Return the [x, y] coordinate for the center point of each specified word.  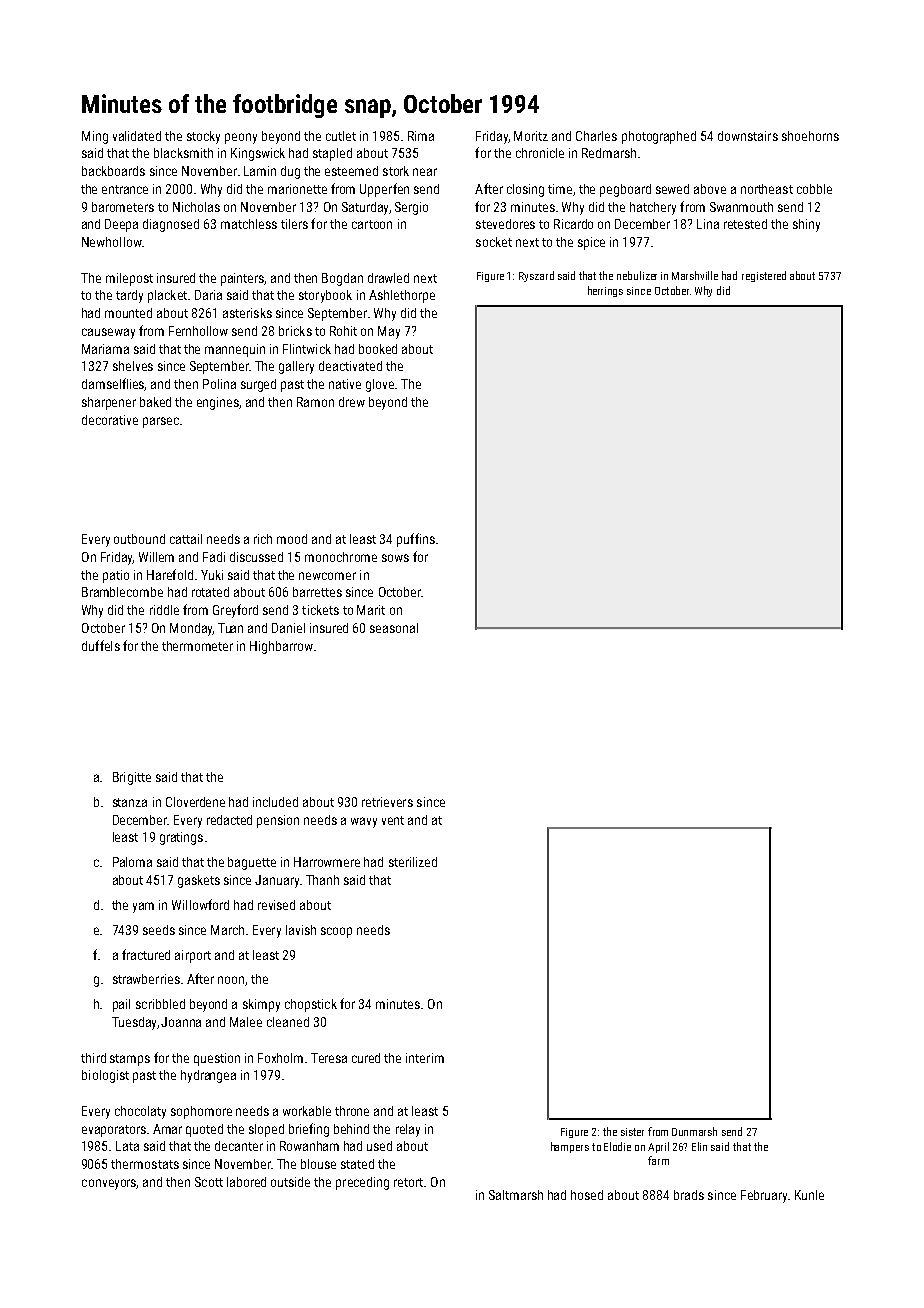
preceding [362, 1183]
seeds [159, 930]
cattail [186, 539]
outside [290, 1182]
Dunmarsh [694, 1131]
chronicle [540, 153]
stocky [203, 137]
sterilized [413, 862]
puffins [416, 540]
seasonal [394, 628]
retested [745, 224]
